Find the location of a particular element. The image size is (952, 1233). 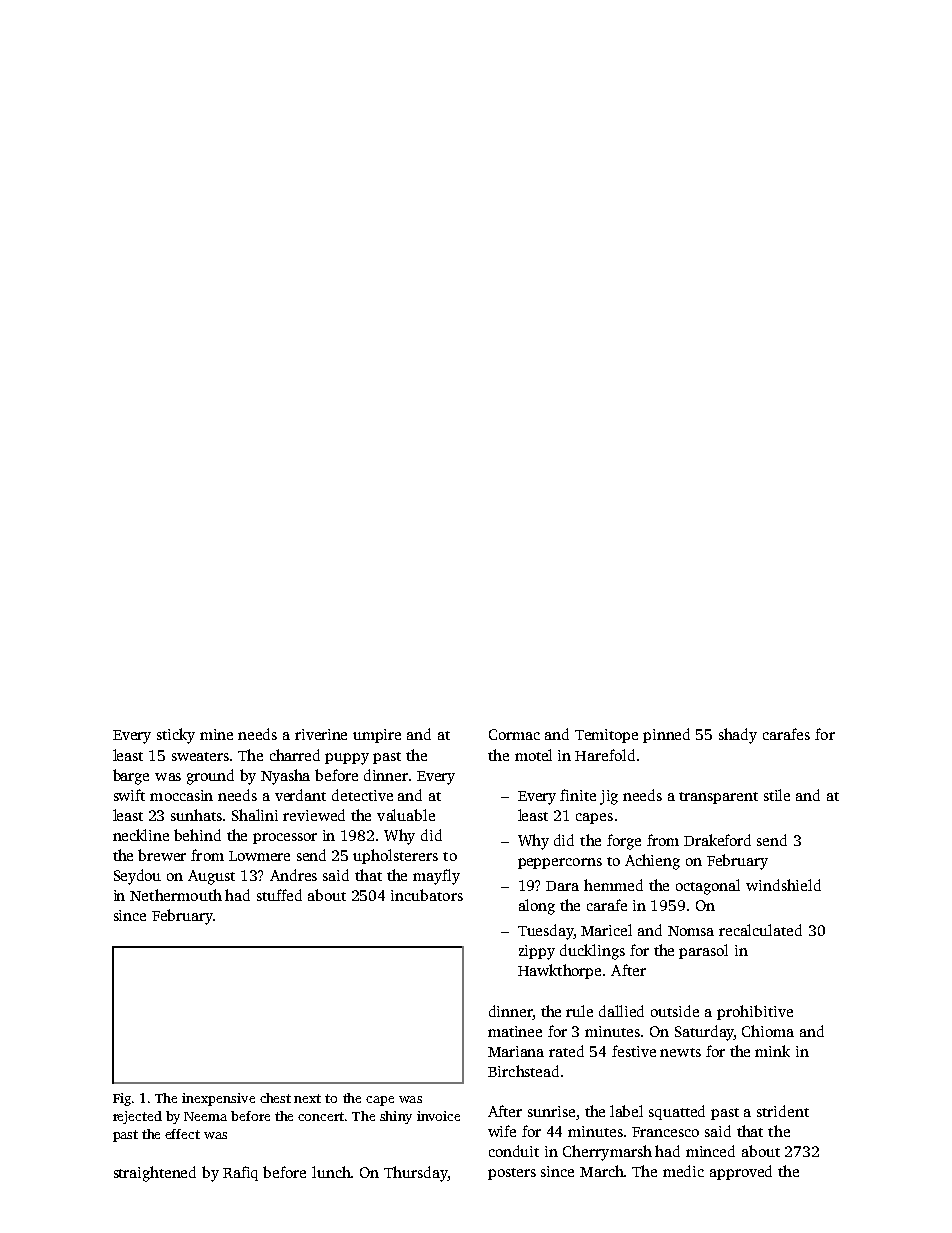

Hawkthorpe is located at coordinates (559, 971).
